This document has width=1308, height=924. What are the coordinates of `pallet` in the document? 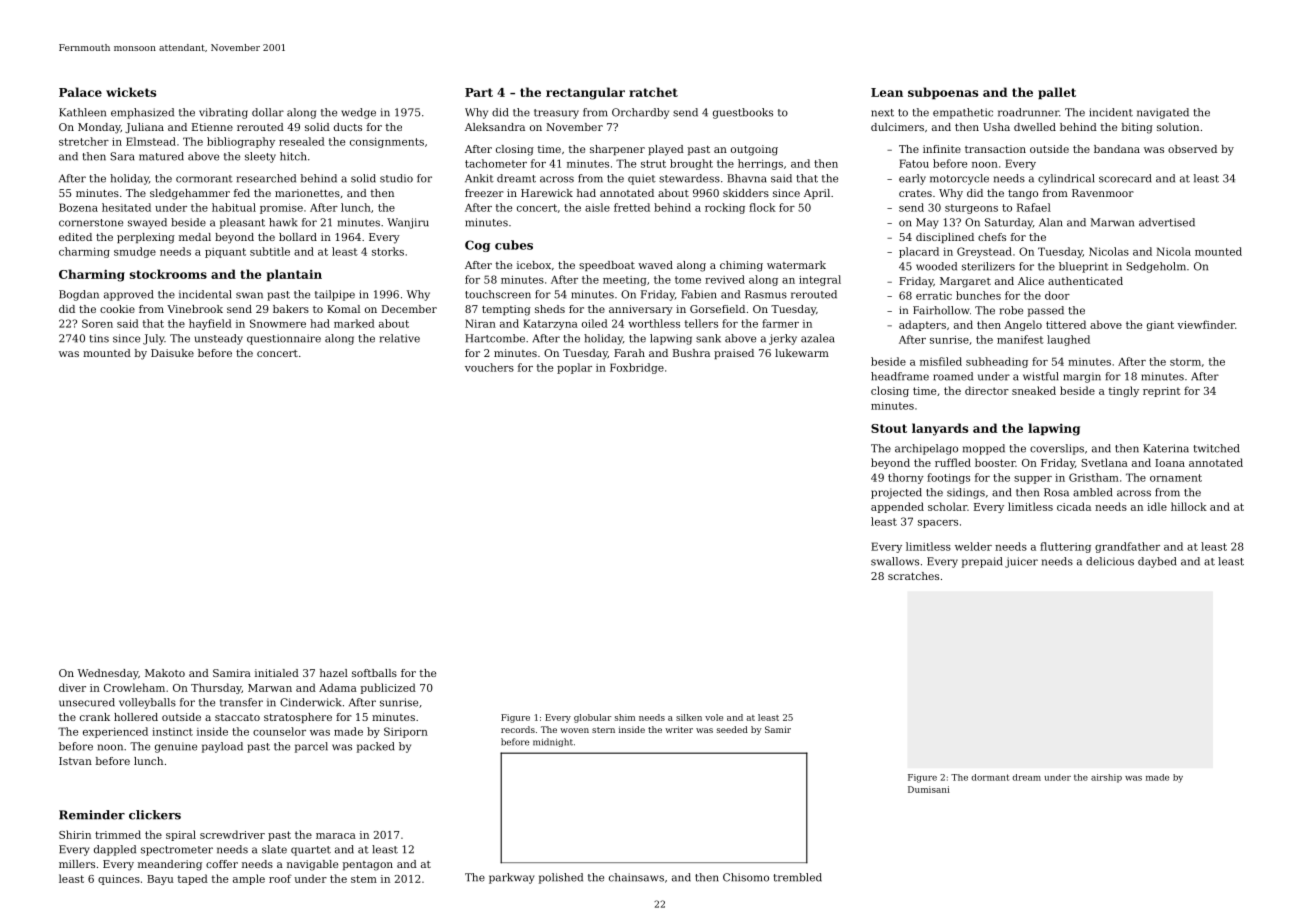 It's located at (1057, 93).
